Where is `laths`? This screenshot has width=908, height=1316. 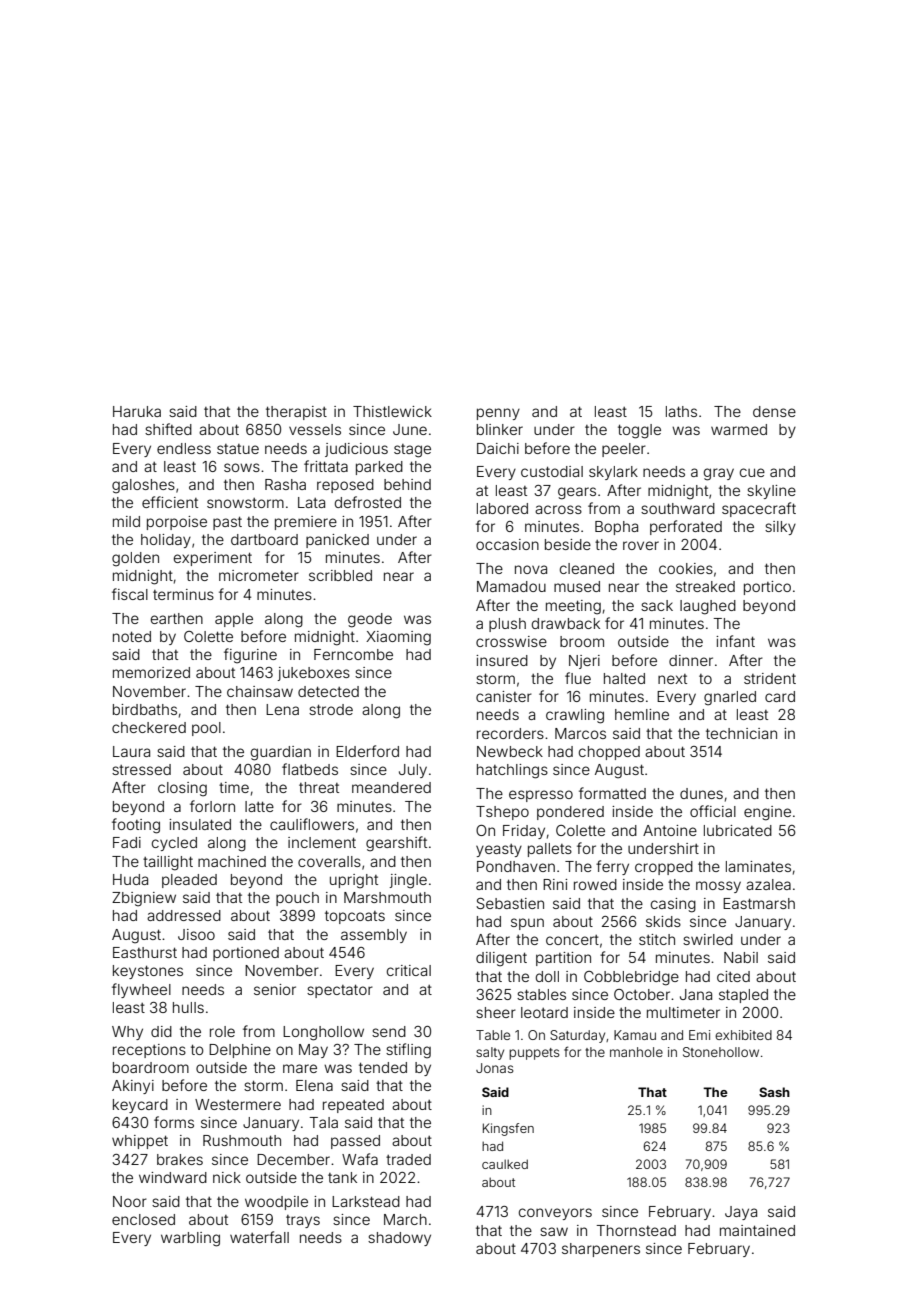
laths is located at coordinates (681, 411).
